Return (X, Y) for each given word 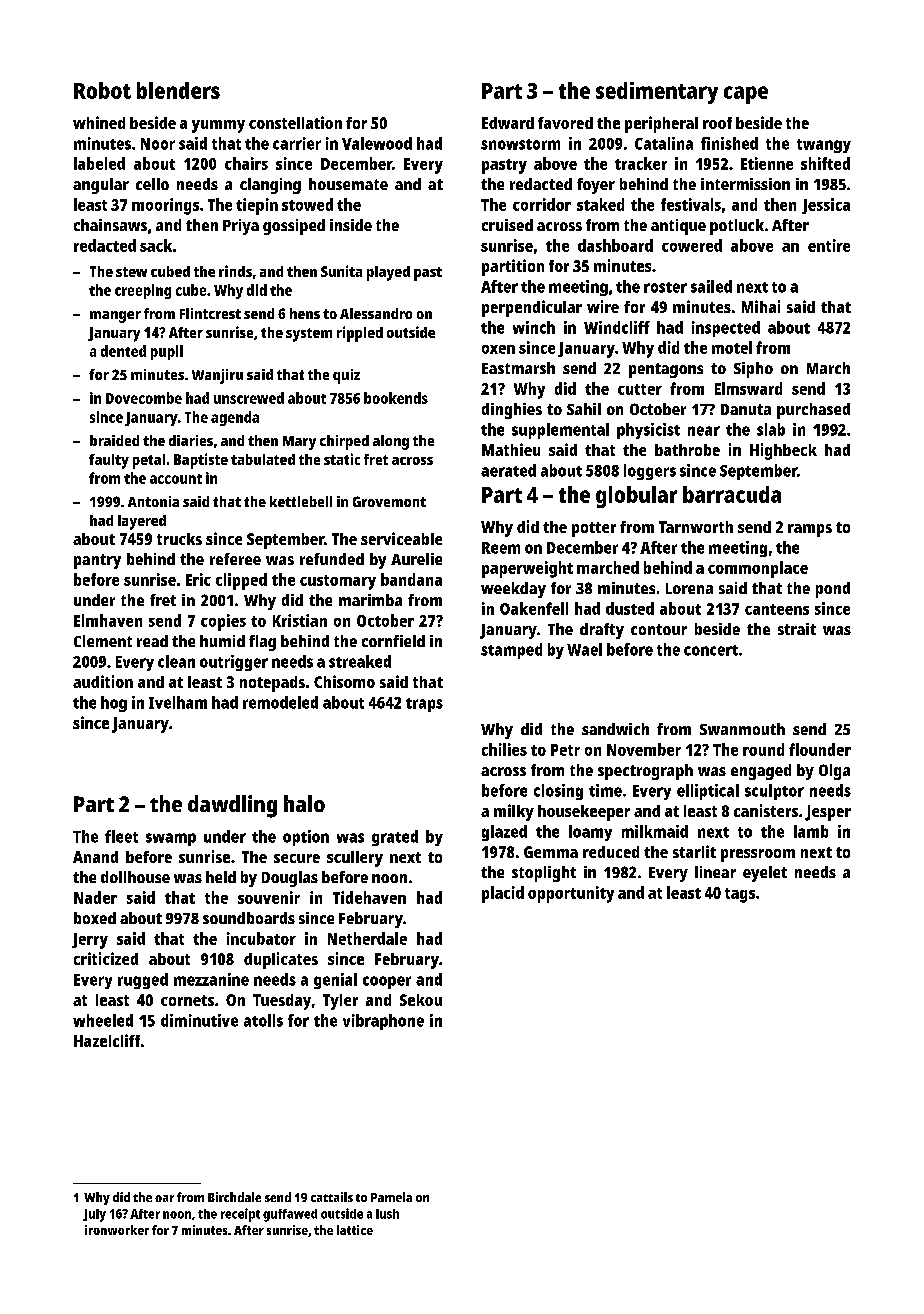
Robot (102, 90)
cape (746, 95)
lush (387, 1214)
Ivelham (178, 702)
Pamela (391, 1197)
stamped (511, 651)
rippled (360, 334)
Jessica (826, 206)
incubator (261, 938)
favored (565, 123)
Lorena (689, 588)
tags (740, 895)
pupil (167, 352)
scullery (355, 859)
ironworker (117, 1230)
